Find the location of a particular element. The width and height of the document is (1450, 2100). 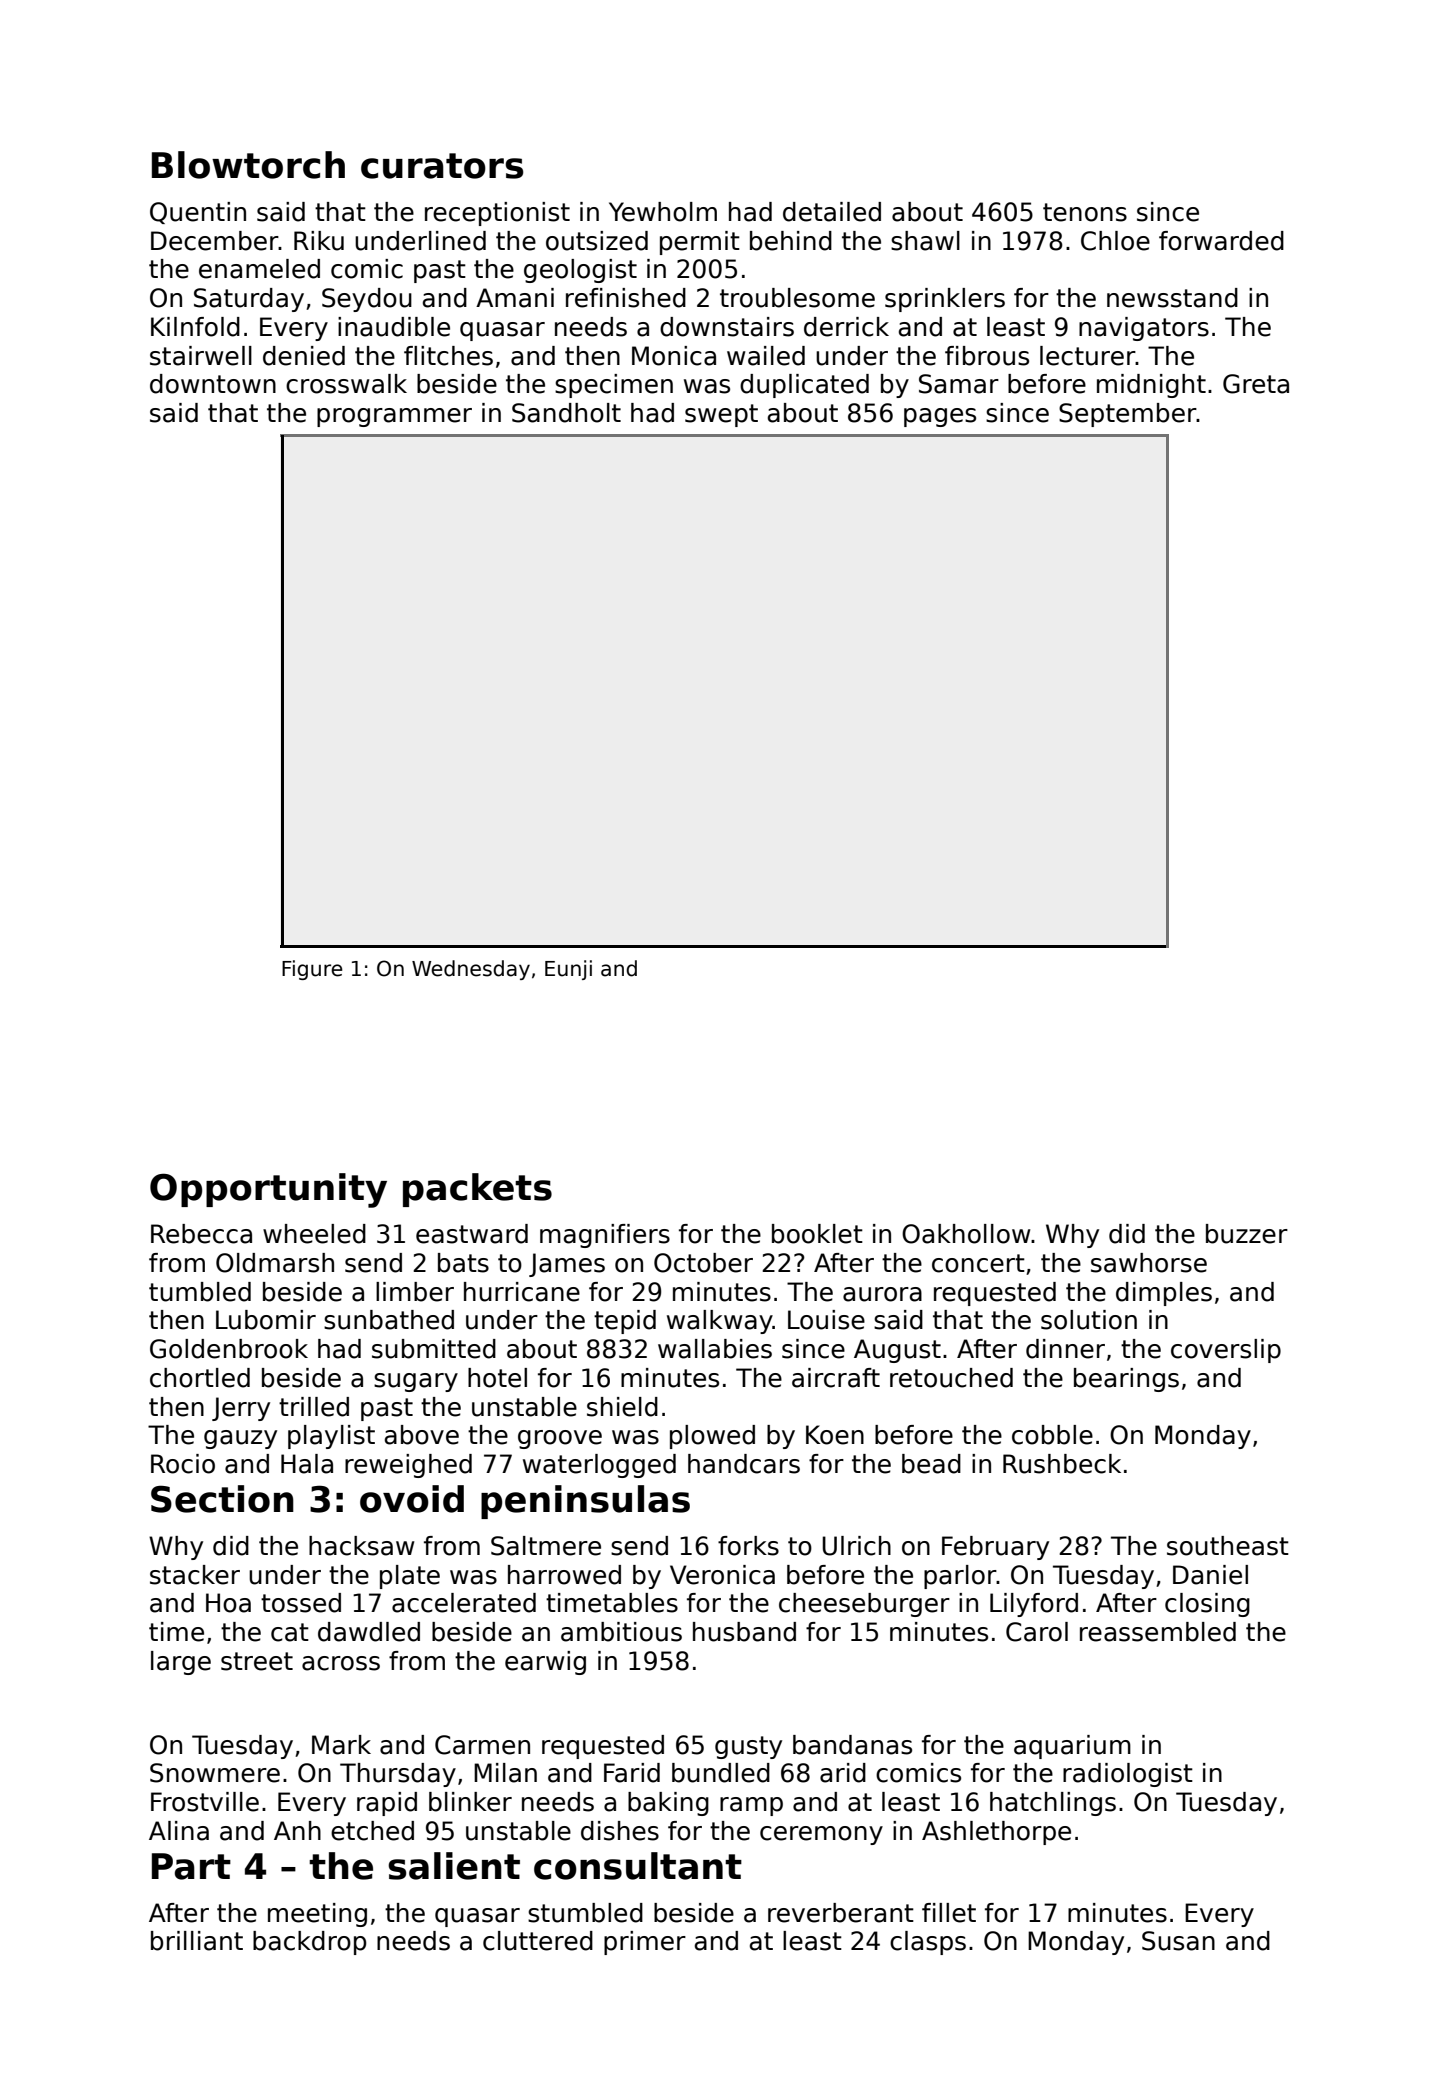

pages is located at coordinates (940, 417).
